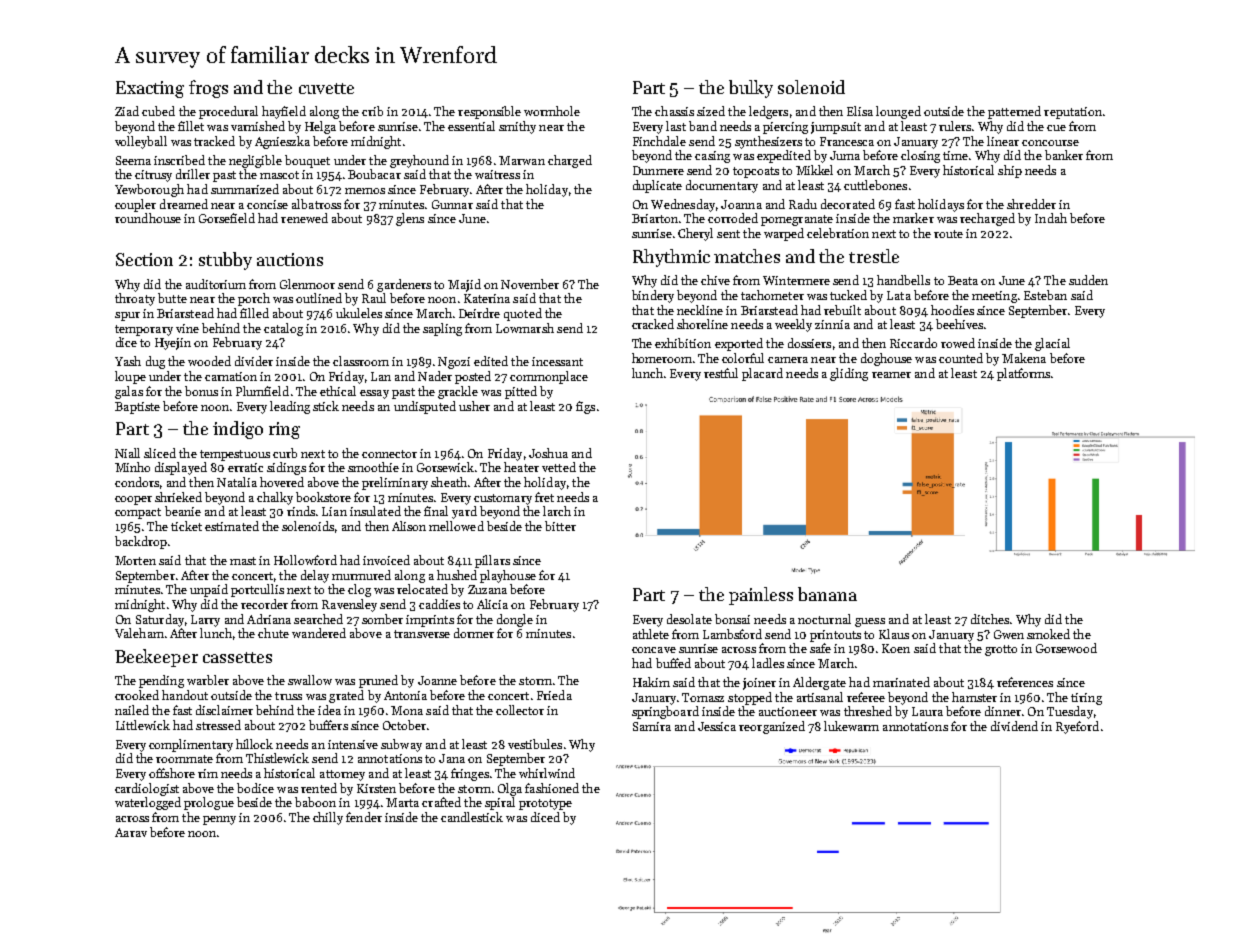 This screenshot has height=952, width=1233. Describe the element at coordinates (401, 745) in the screenshot. I see `subway` at that location.
